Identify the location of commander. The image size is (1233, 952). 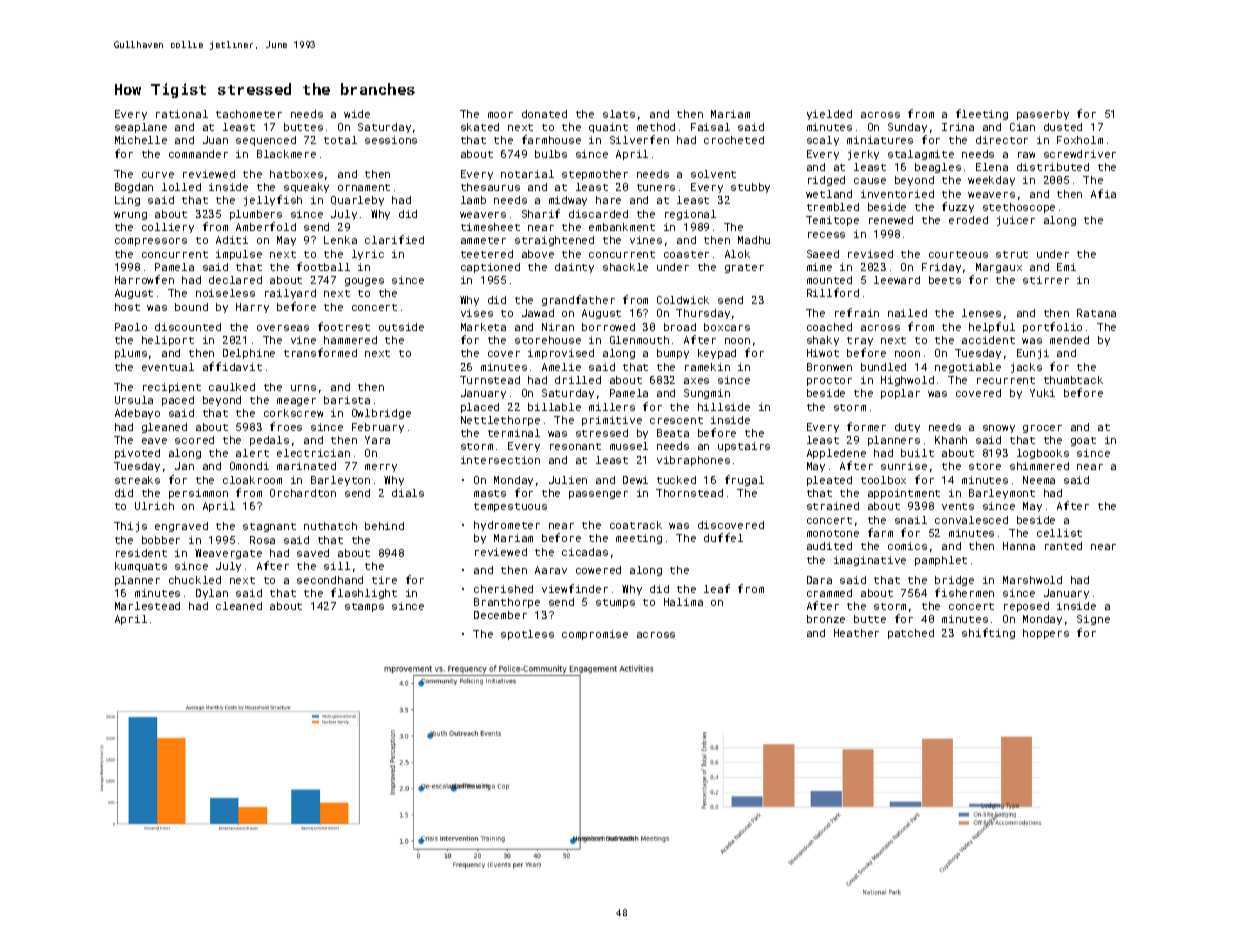
(198, 154).
